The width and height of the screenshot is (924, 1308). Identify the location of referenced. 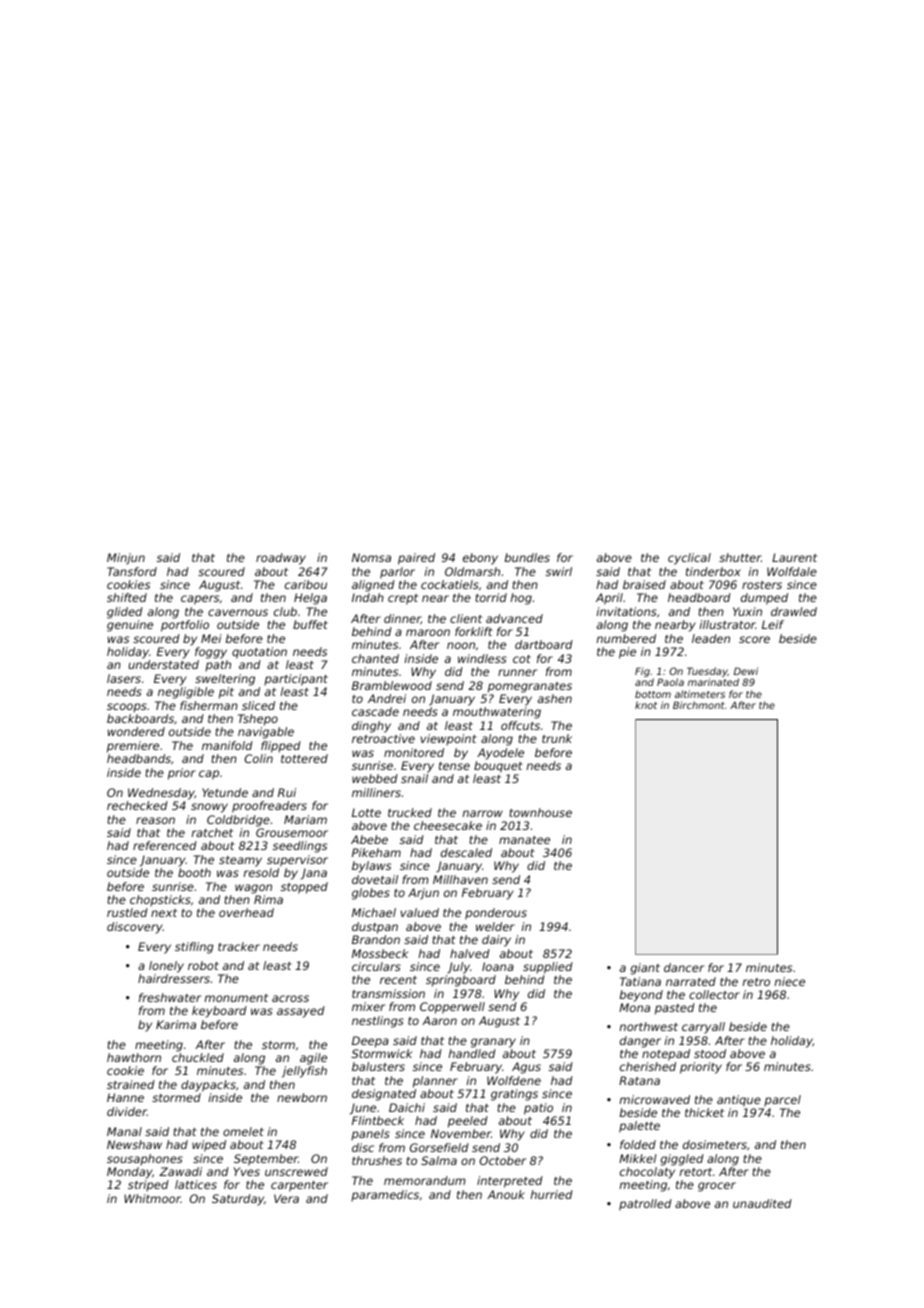
(165, 845).
